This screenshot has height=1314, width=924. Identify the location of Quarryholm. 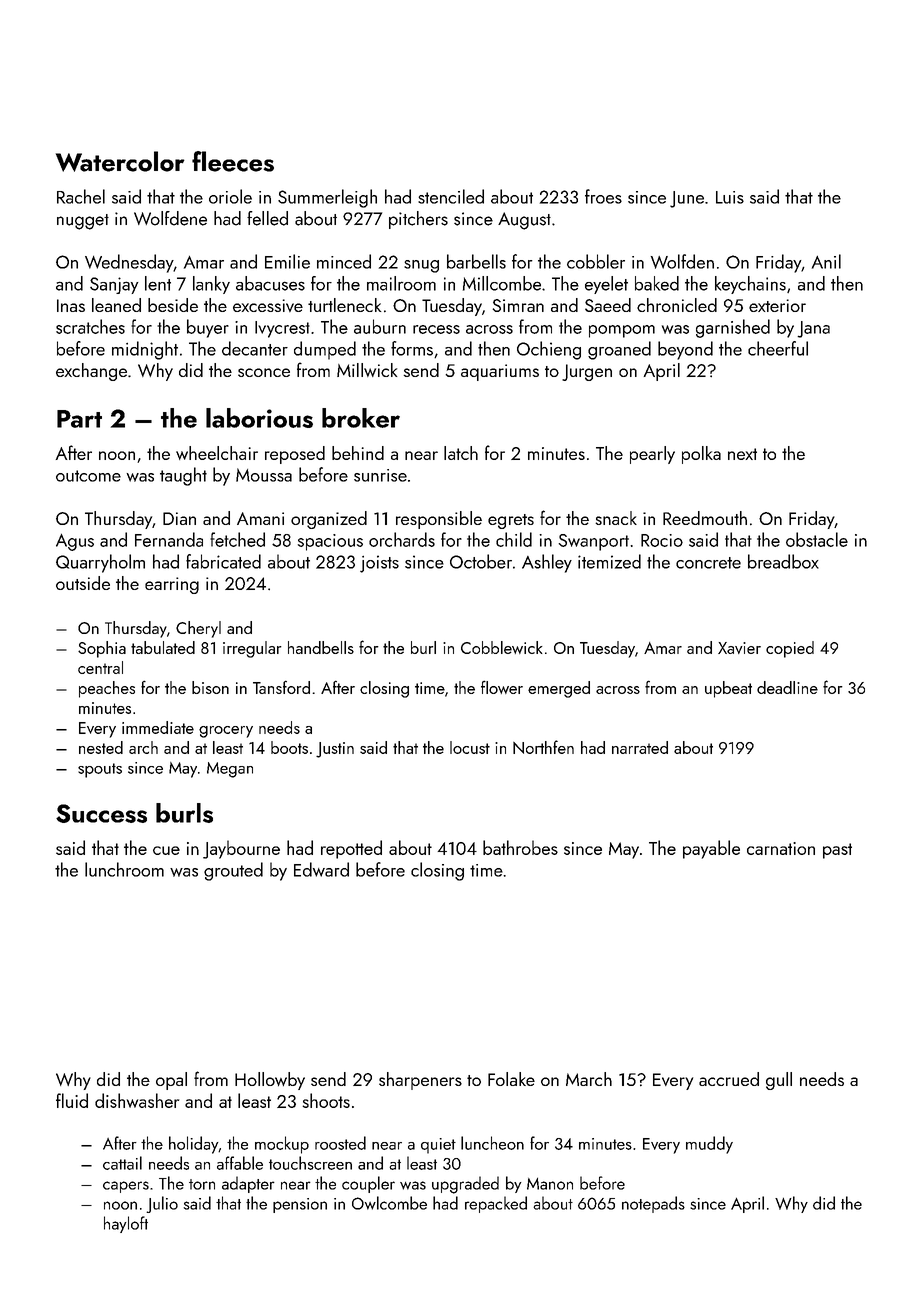
(100, 563).
